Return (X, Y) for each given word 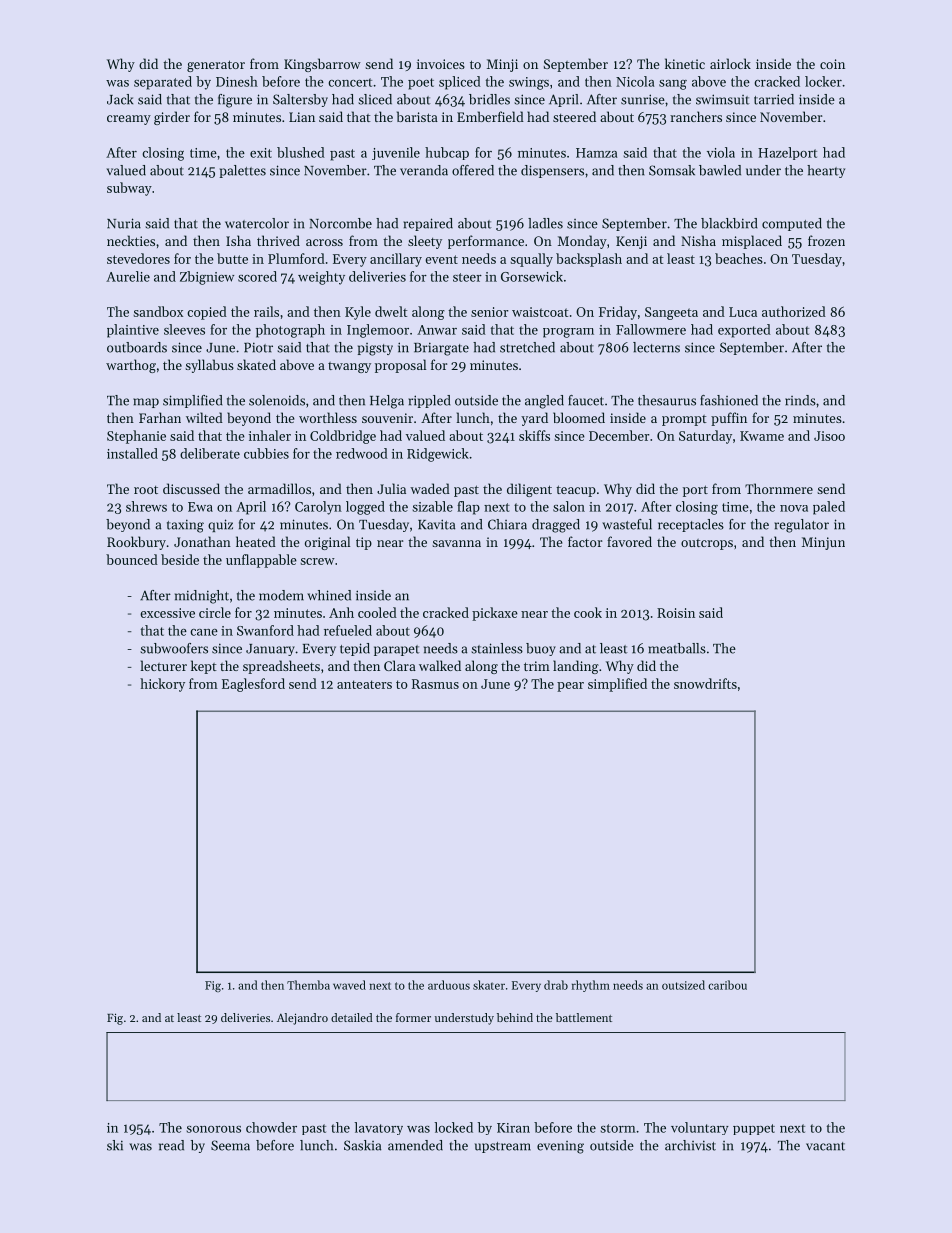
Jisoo (829, 436)
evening (560, 1147)
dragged (556, 526)
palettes (243, 171)
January (270, 650)
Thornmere (779, 488)
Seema (230, 1145)
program (568, 333)
